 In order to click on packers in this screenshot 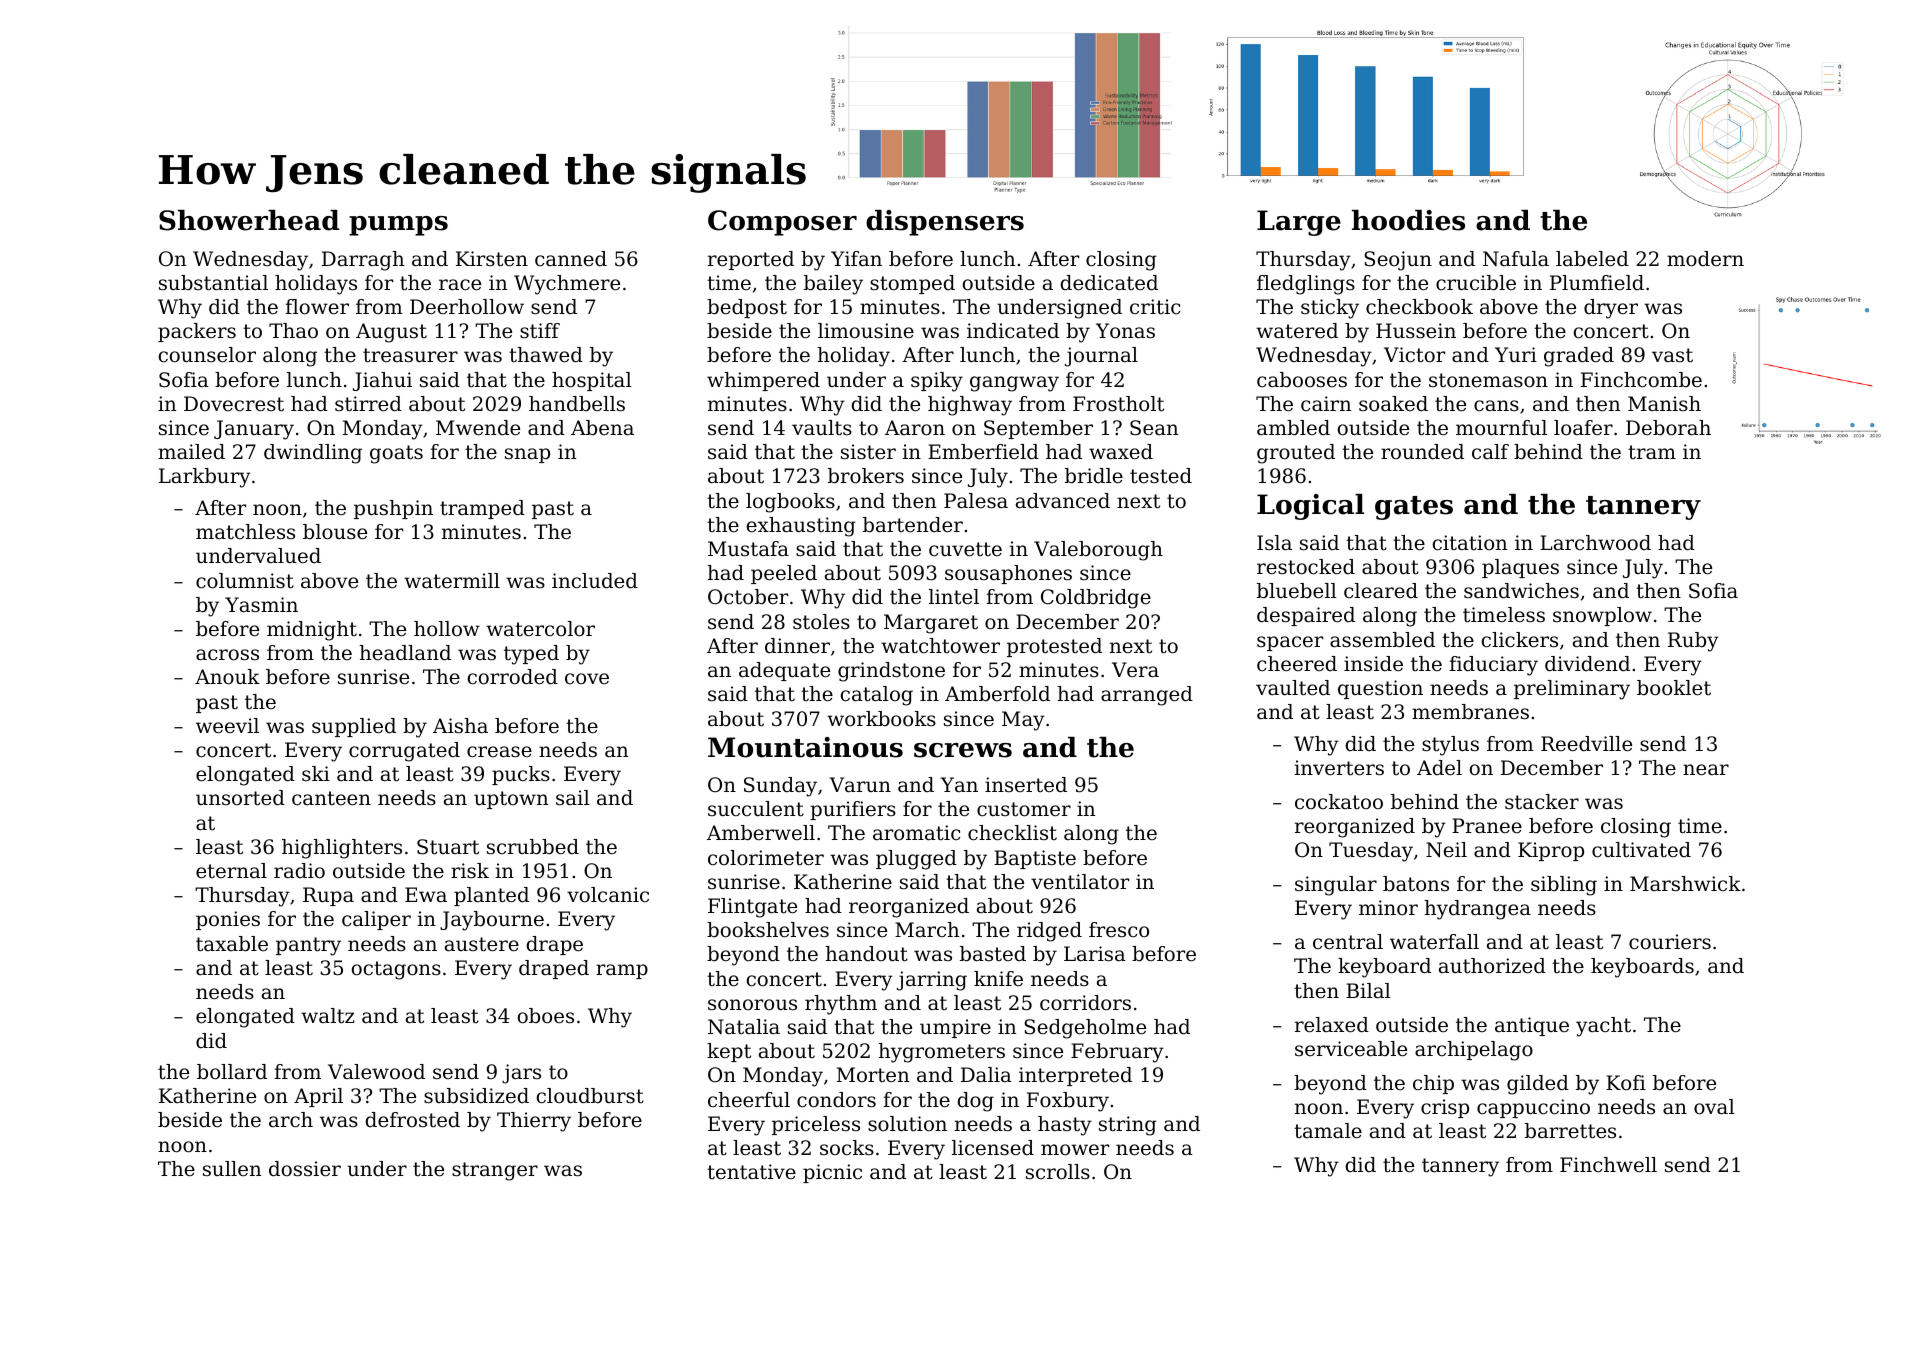, I will do `click(197, 332)`.
